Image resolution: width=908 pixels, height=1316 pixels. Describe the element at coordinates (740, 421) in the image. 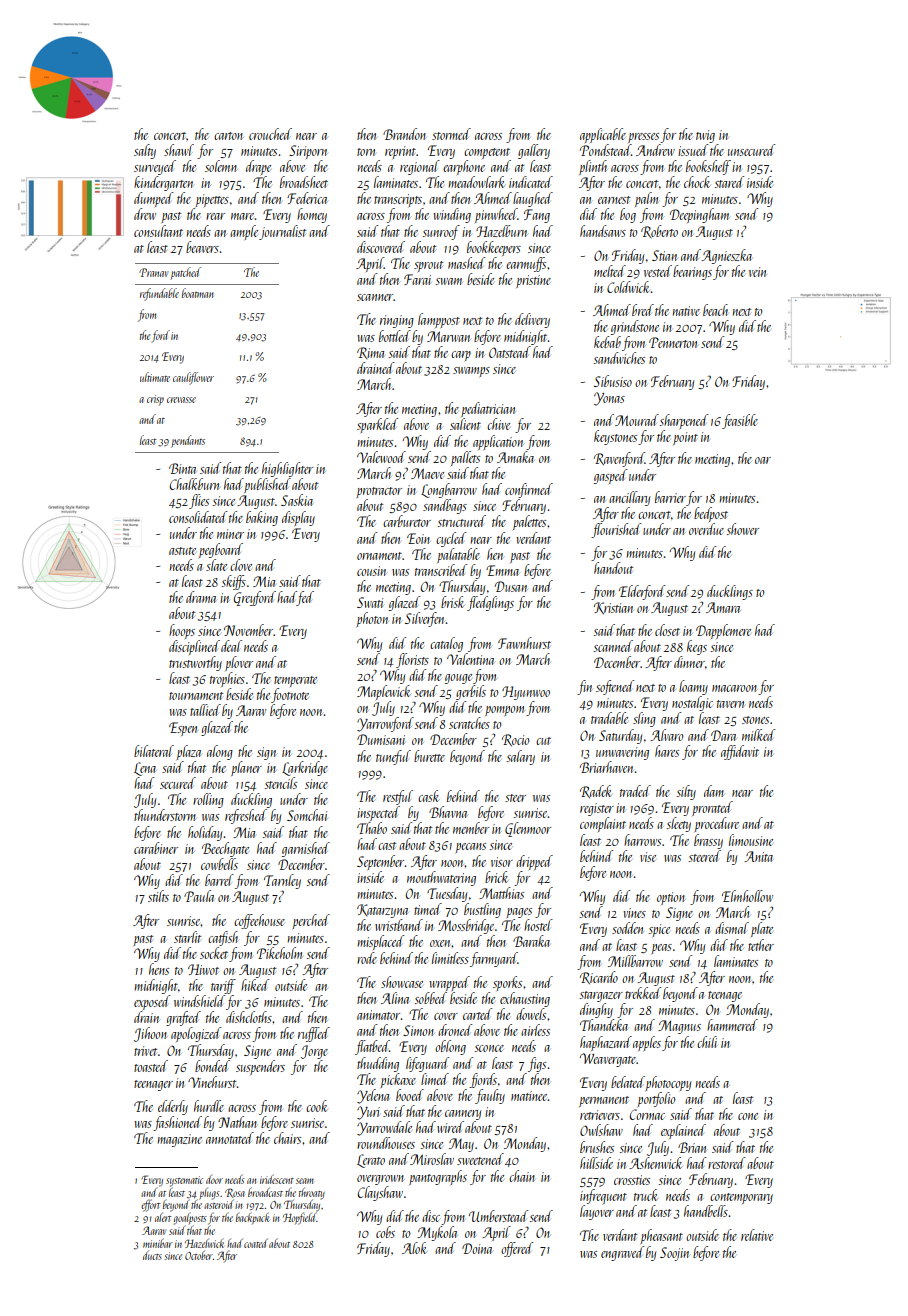

I see `feasible` at that location.
